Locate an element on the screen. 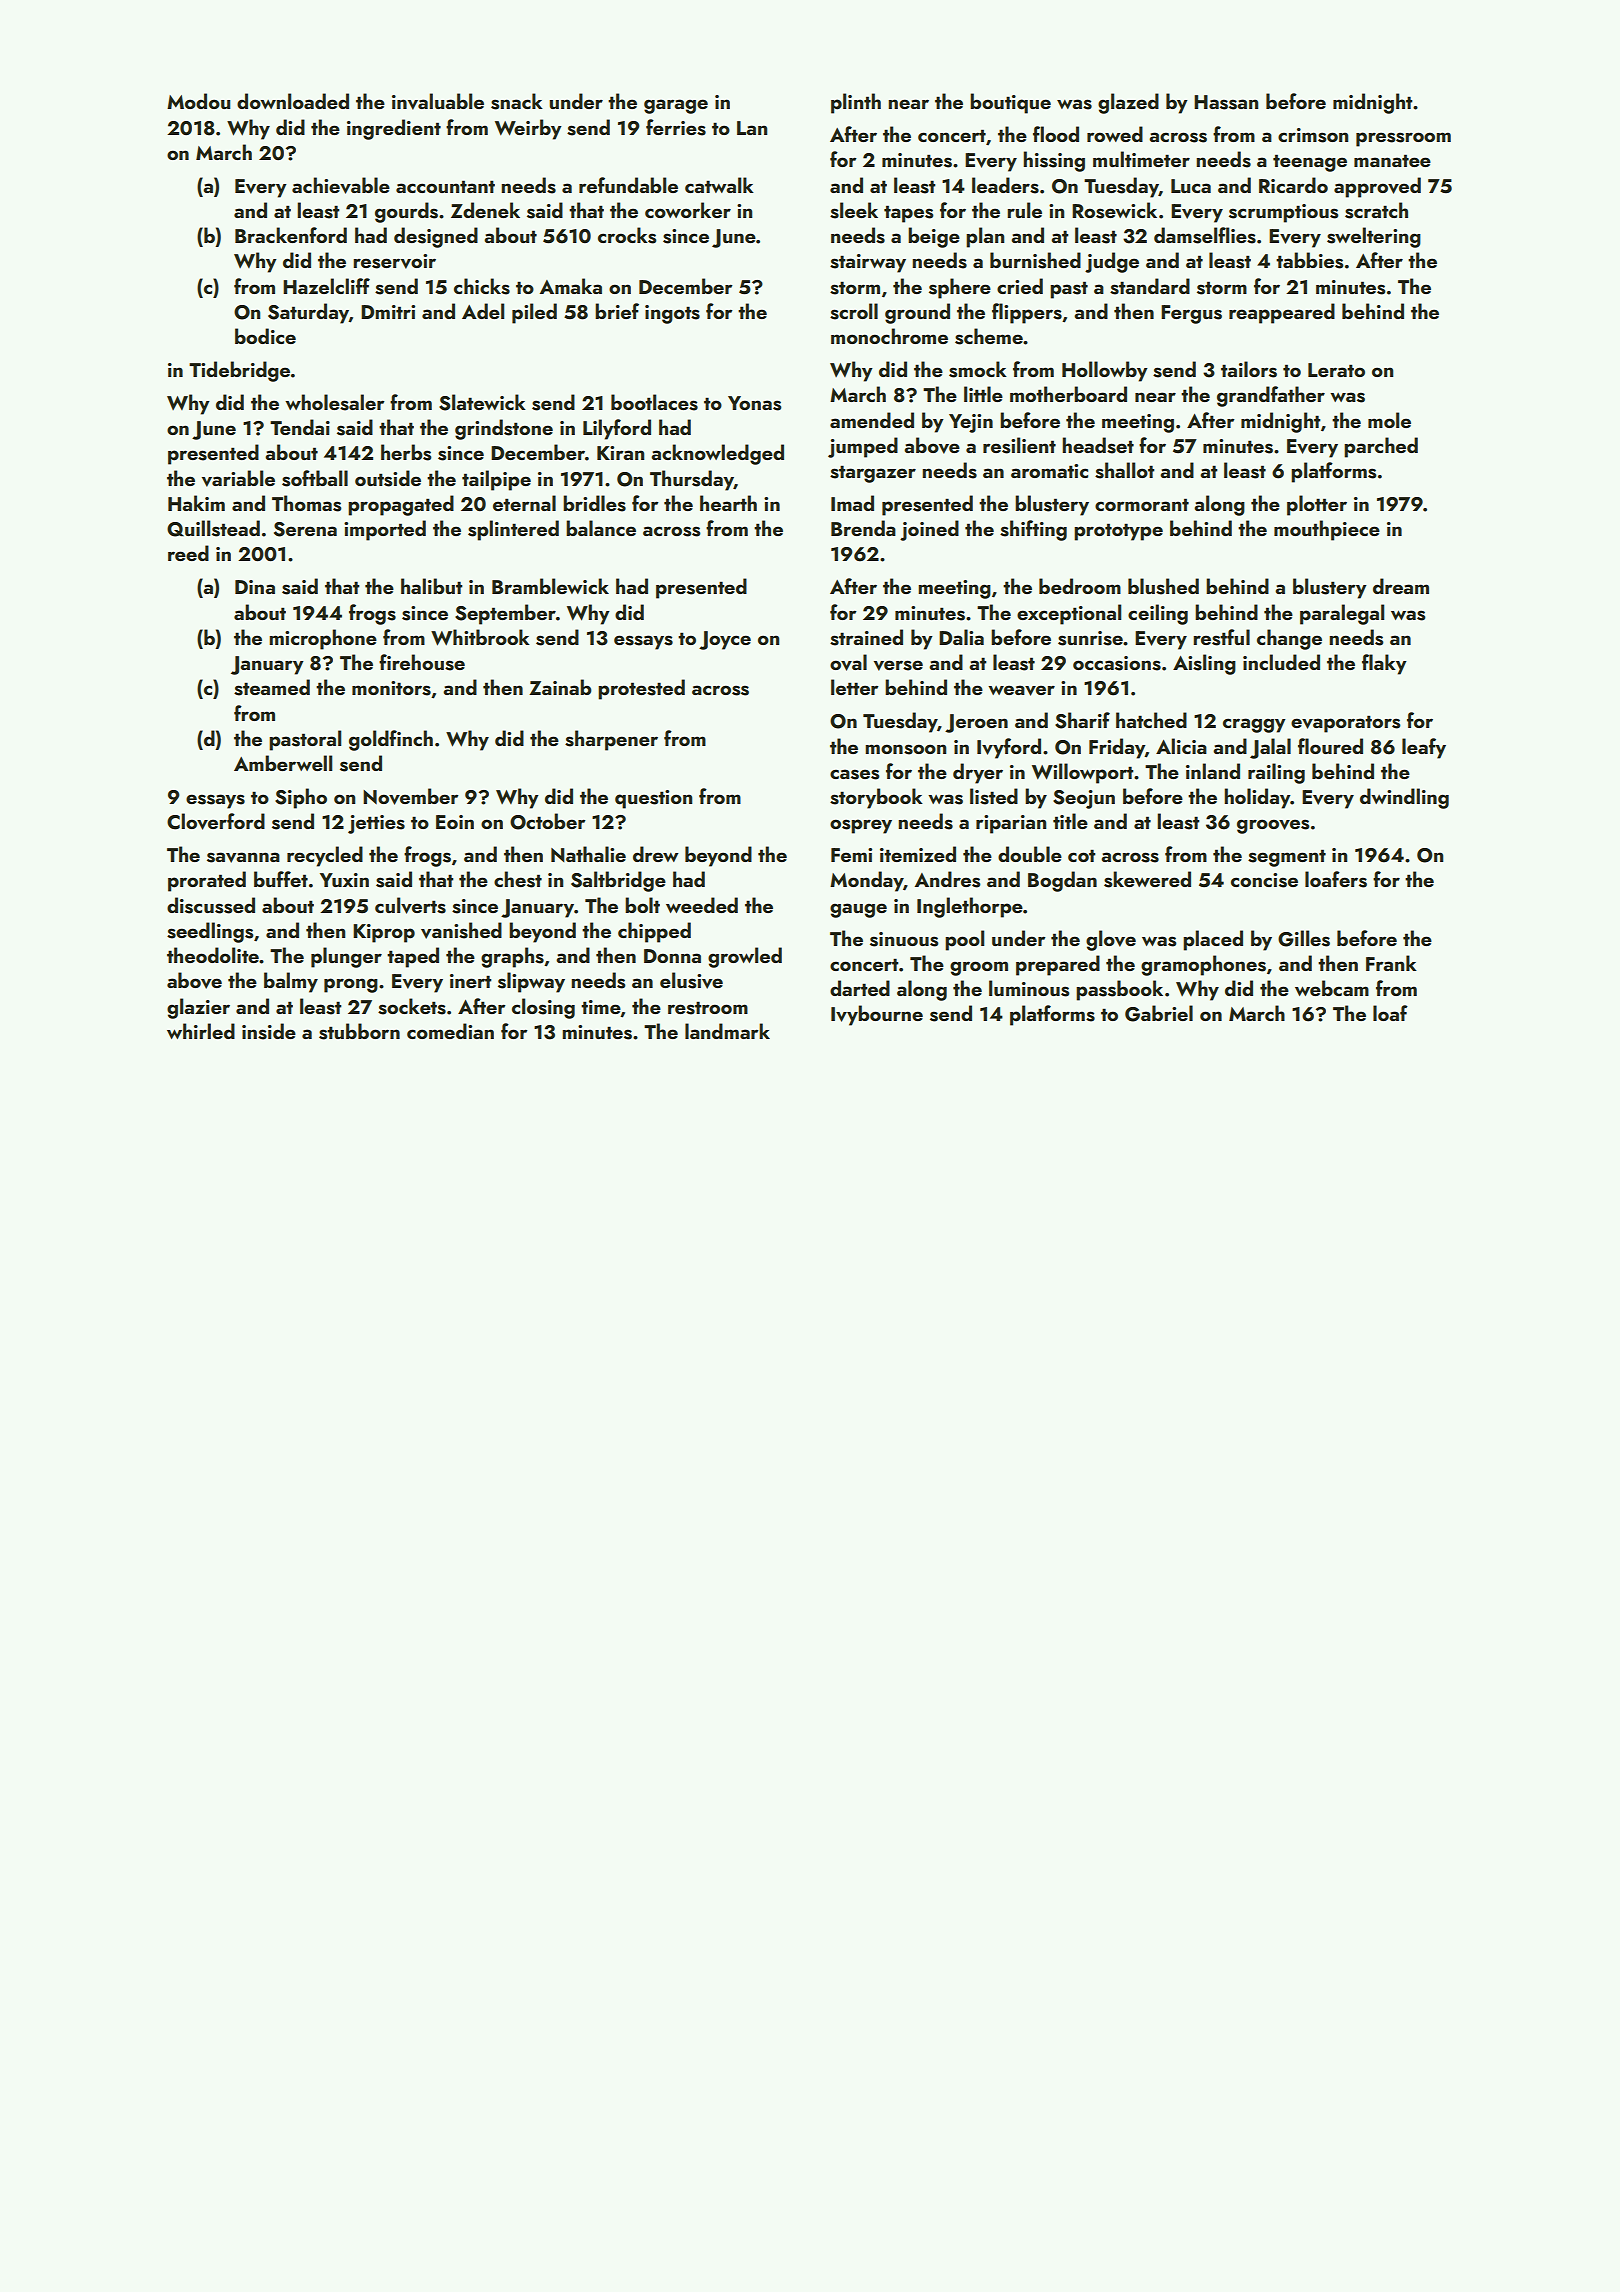  osprey is located at coordinates (861, 826).
